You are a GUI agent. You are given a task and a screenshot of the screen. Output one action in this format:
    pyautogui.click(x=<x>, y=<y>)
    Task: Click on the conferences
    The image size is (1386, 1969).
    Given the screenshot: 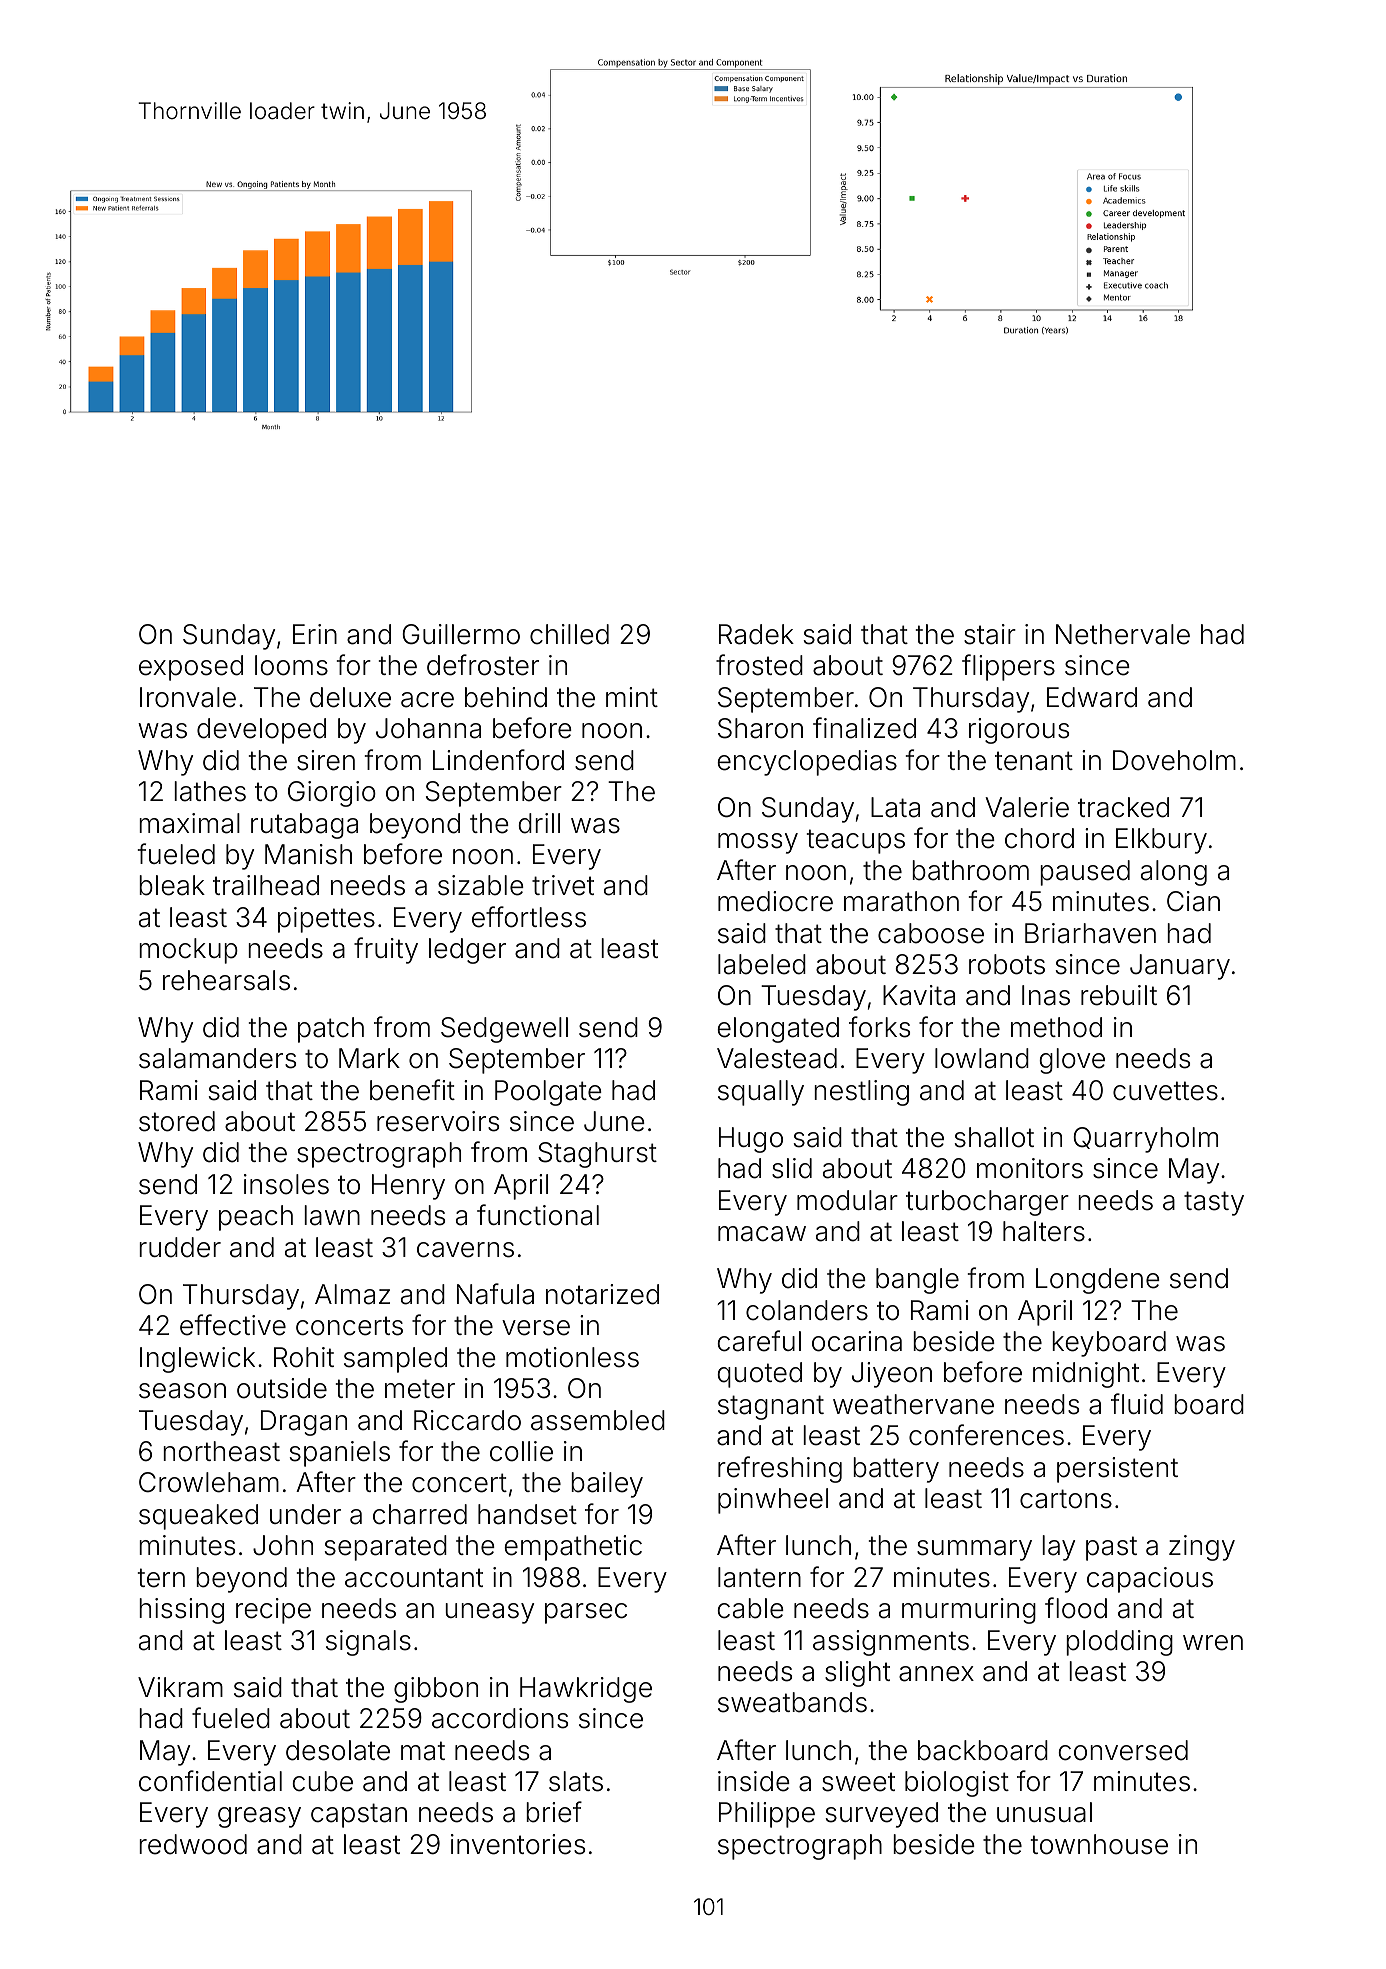 What is the action you would take?
    pyautogui.click(x=986, y=1435)
